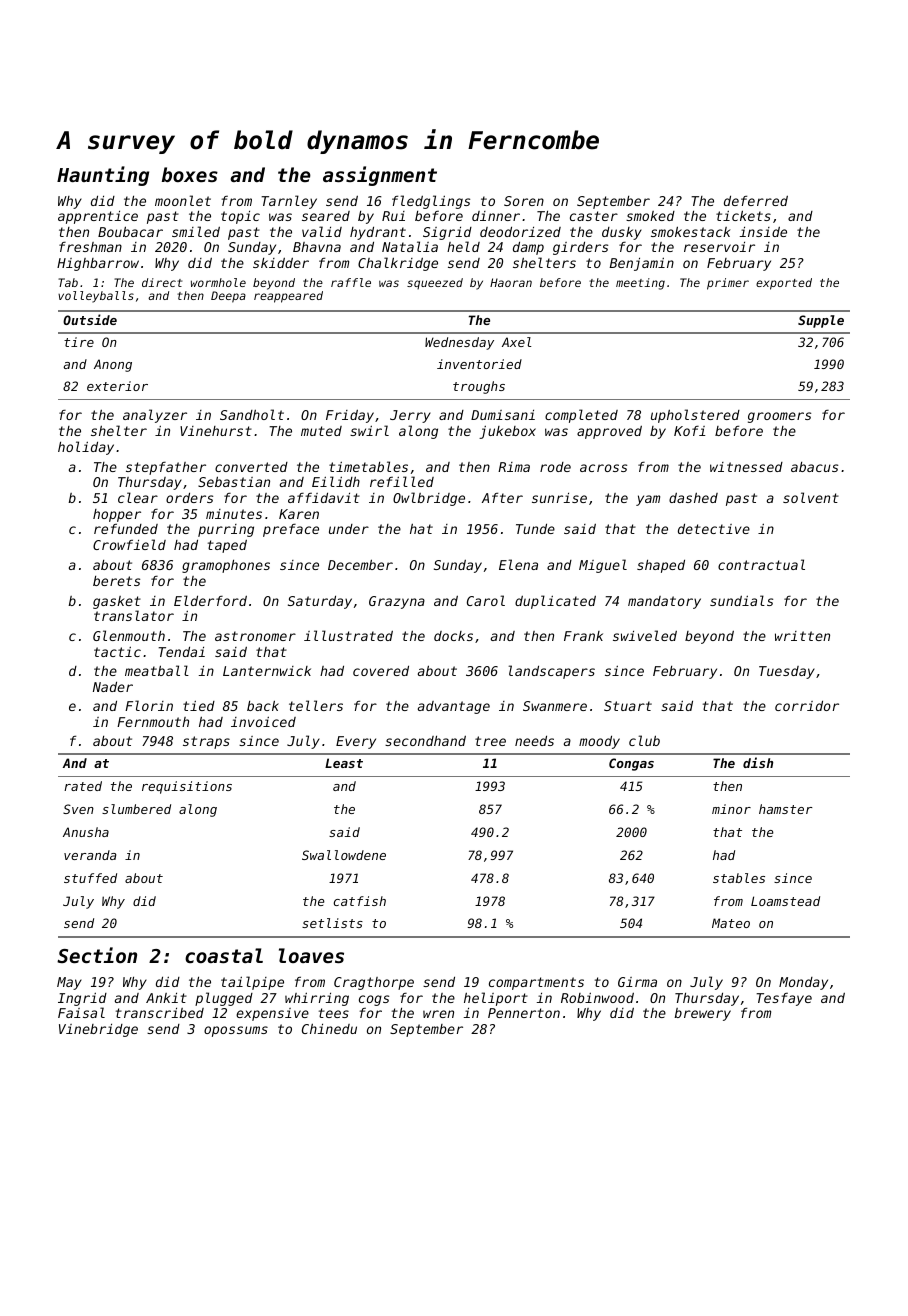  I want to click on Carol, so click(486, 600).
